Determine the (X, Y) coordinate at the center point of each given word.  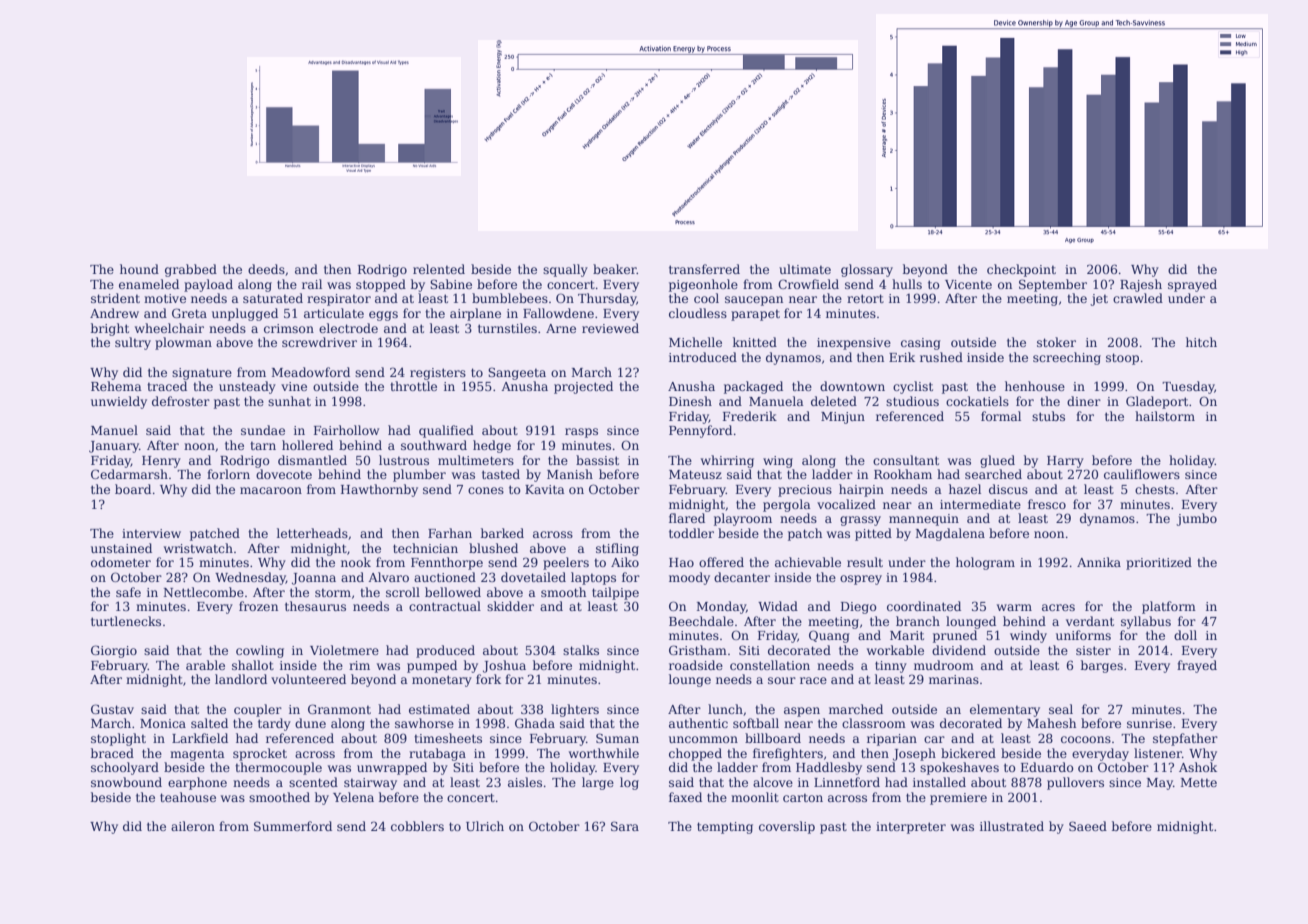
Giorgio (114, 651)
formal (1001, 416)
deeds (266, 269)
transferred (704, 269)
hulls (907, 284)
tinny (891, 667)
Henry (161, 462)
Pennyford (700, 431)
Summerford (293, 826)
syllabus (1146, 622)
